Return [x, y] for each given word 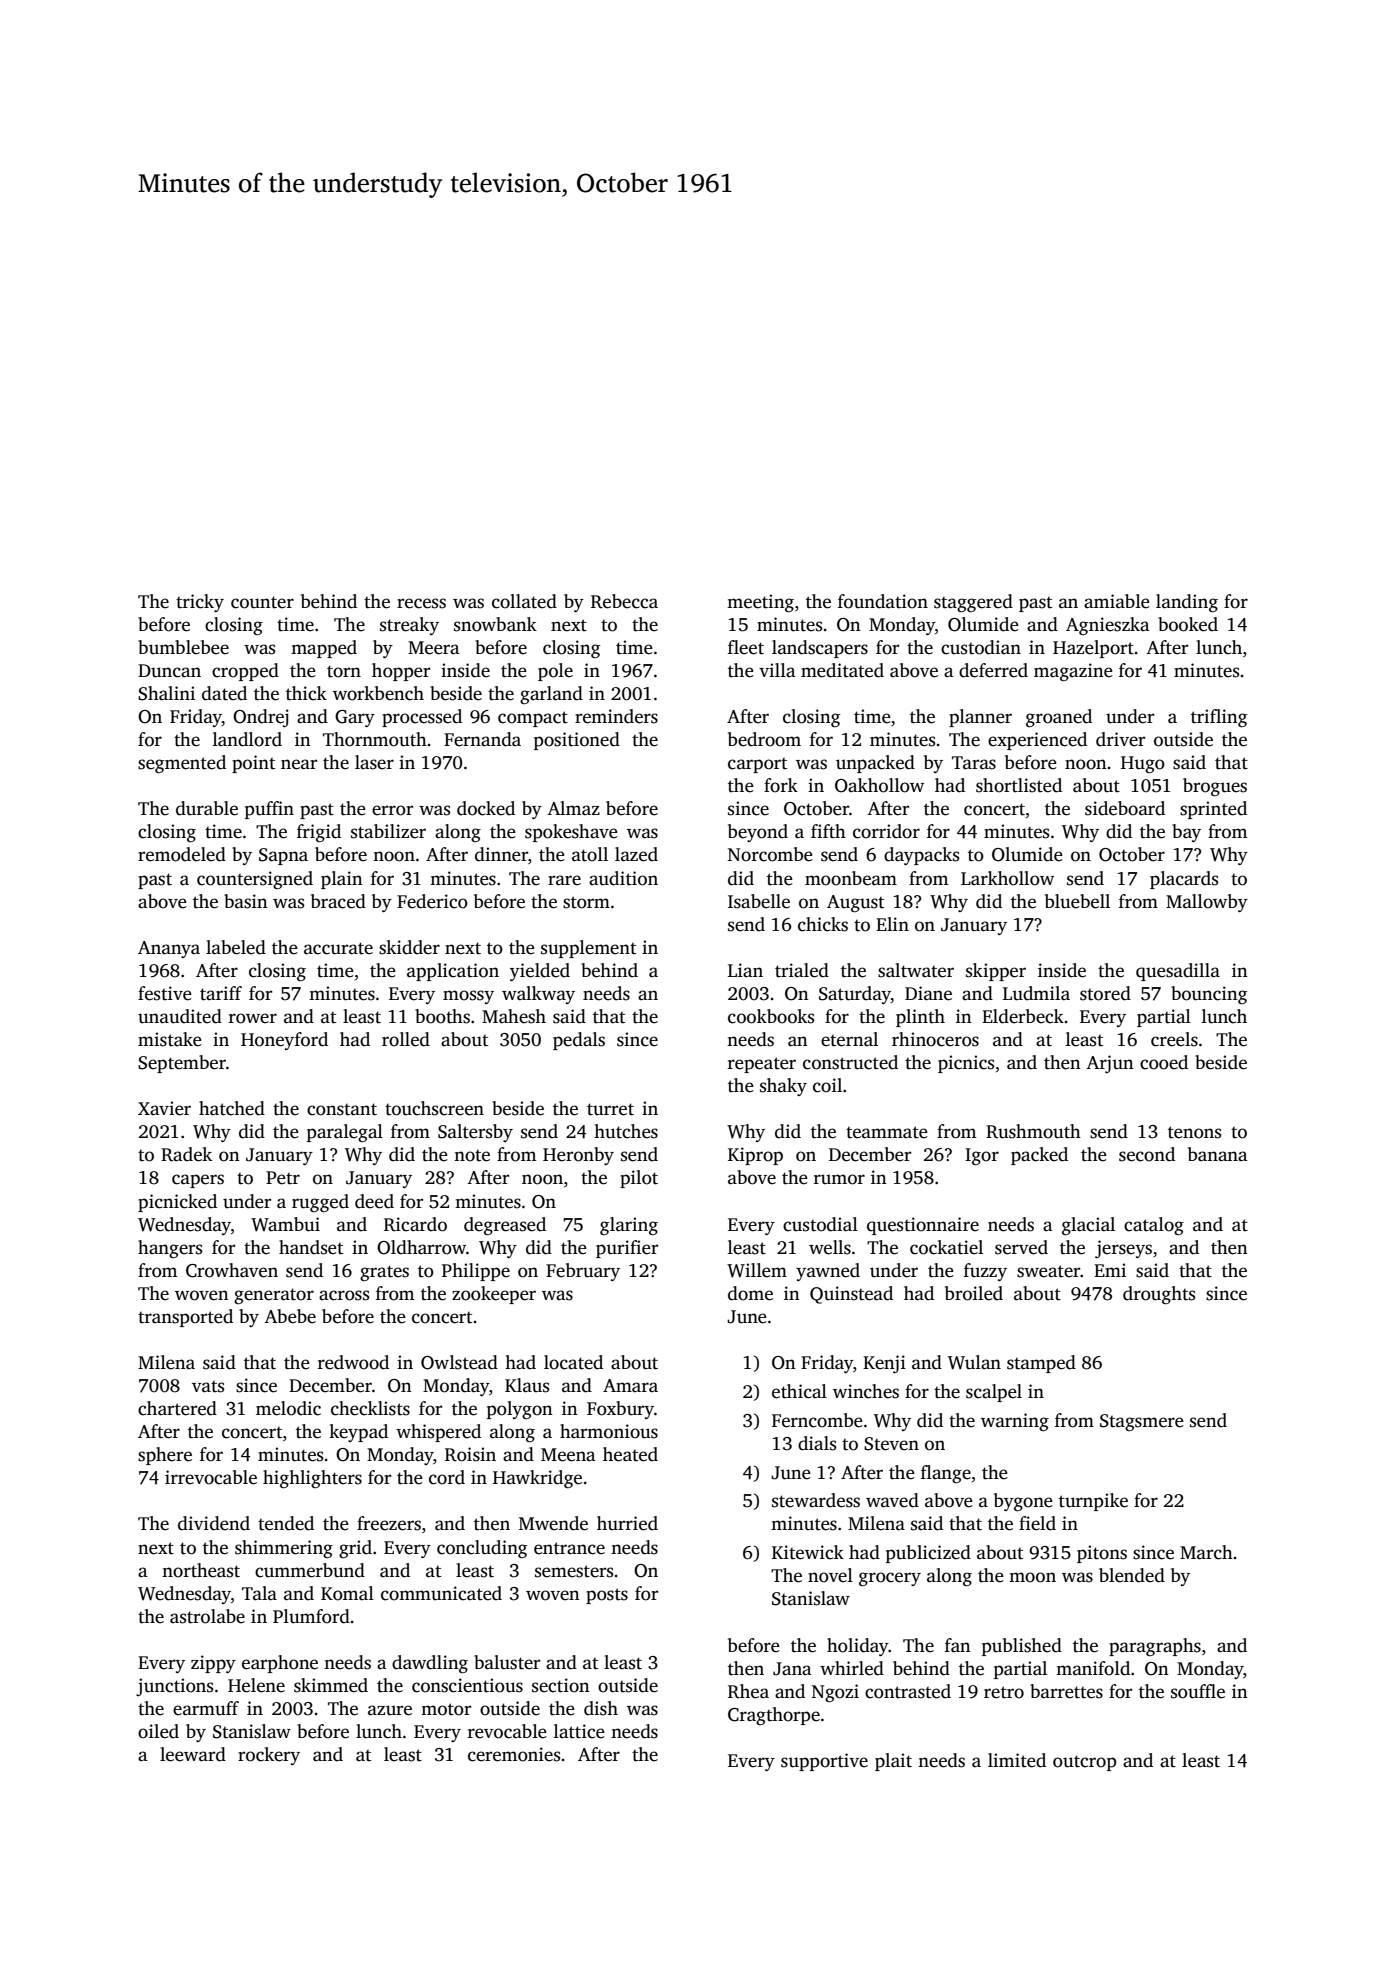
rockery [269, 1756]
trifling [1219, 718]
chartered [177, 1408]
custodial [820, 1224]
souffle [1198, 1691]
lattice [579, 1731]
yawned [828, 1272]
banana [1218, 1154]
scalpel [994, 1393]
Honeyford [284, 1041]
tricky [200, 603]
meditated [842, 670]
